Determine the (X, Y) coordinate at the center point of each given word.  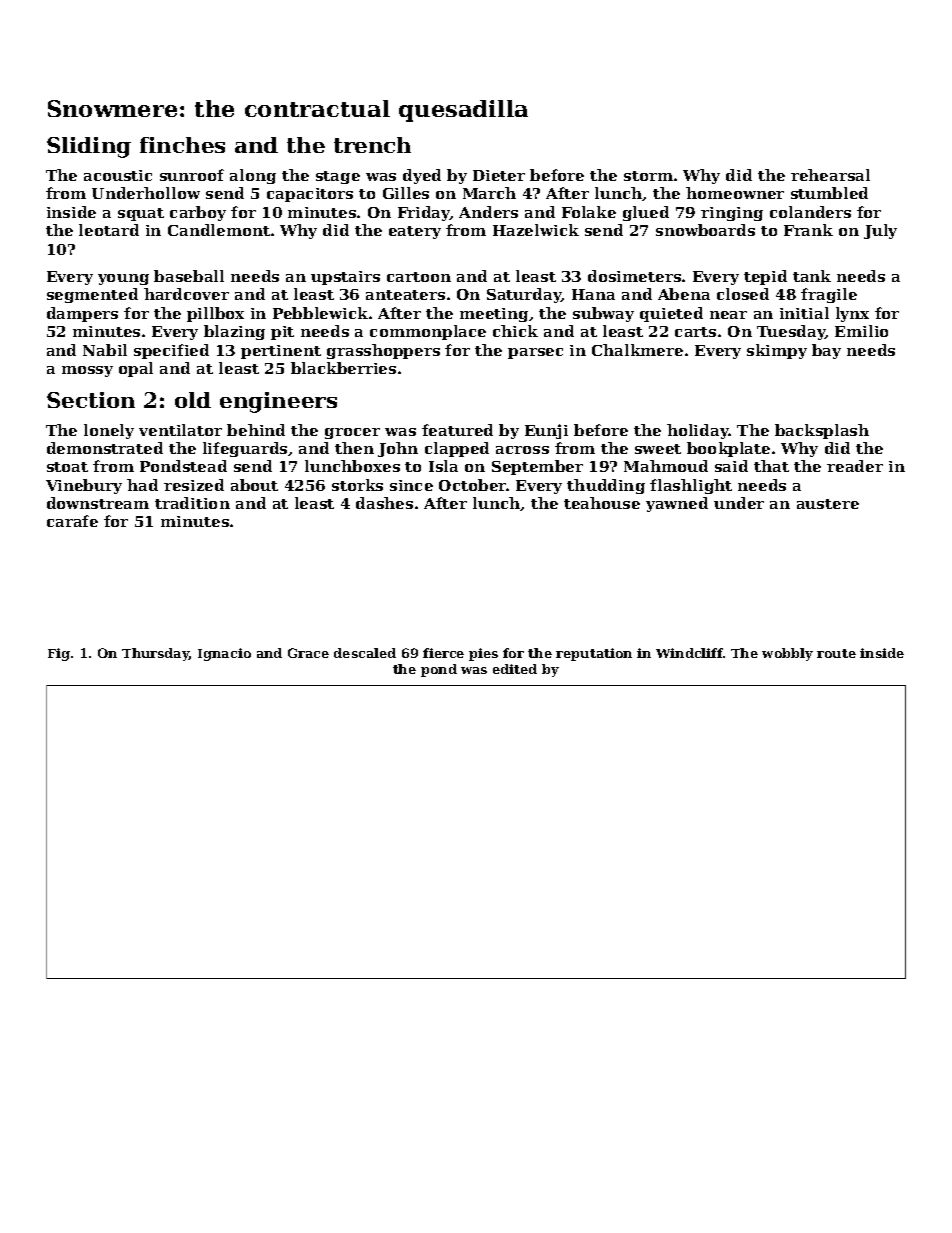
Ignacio (224, 654)
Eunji (546, 431)
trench (372, 145)
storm (648, 176)
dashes (384, 503)
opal (136, 369)
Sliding (89, 147)
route (836, 653)
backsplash (822, 431)
